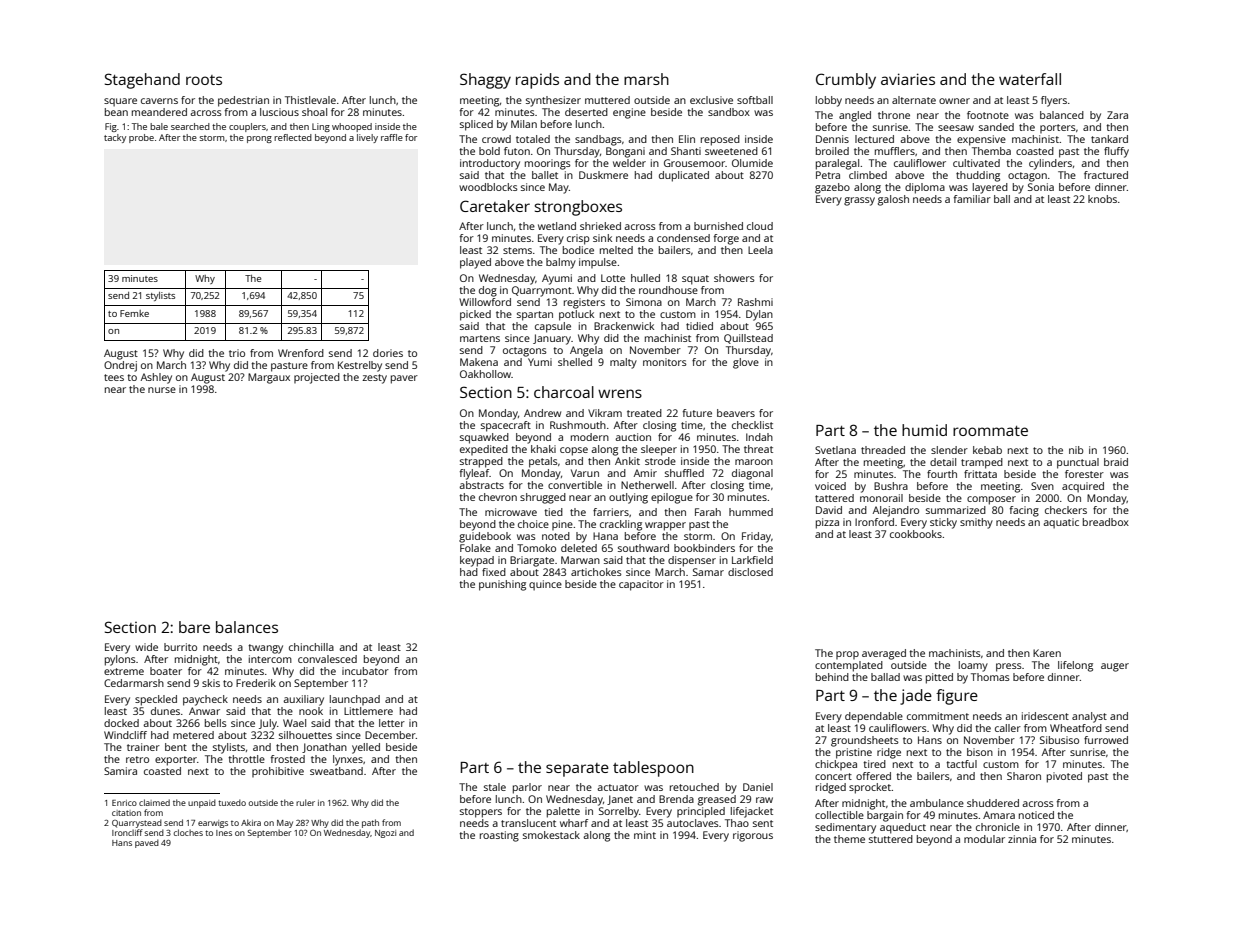 The height and width of the screenshot is (952, 1233). Describe the element at coordinates (194, 627) in the screenshot. I see `bare` at that location.
